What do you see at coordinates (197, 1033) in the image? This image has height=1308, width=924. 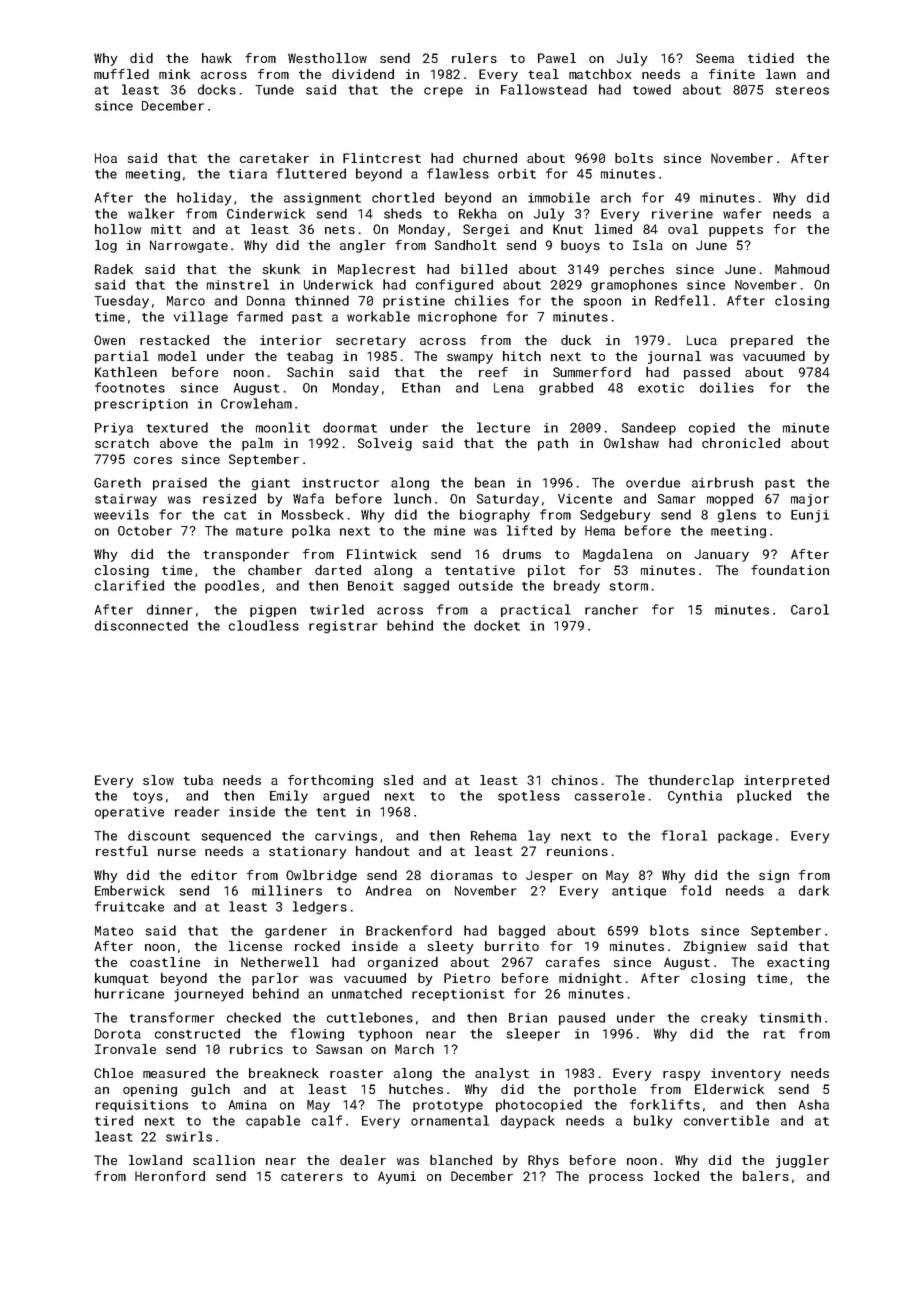 I see `constructed` at bounding box center [197, 1033].
